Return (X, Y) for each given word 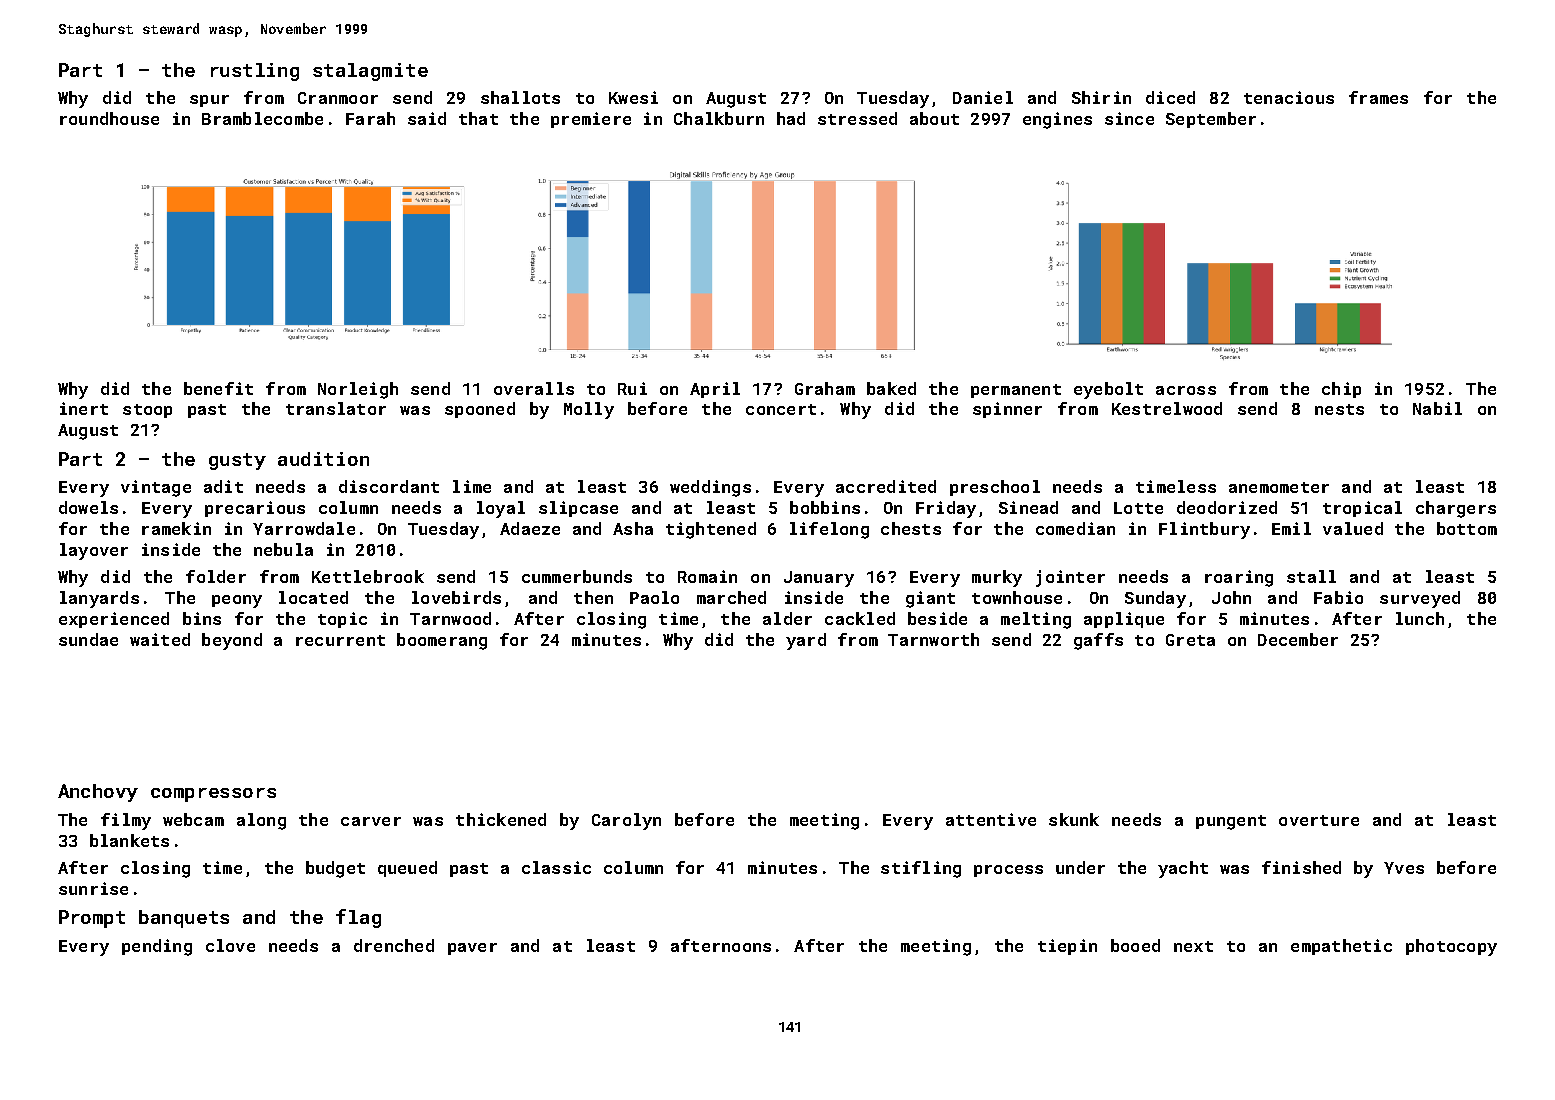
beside (937, 618)
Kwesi (633, 97)
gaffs (1098, 641)
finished (1301, 867)
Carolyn (626, 821)
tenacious (1289, 97)
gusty (237, 461)
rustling (255, 72)
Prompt (92, 919)
